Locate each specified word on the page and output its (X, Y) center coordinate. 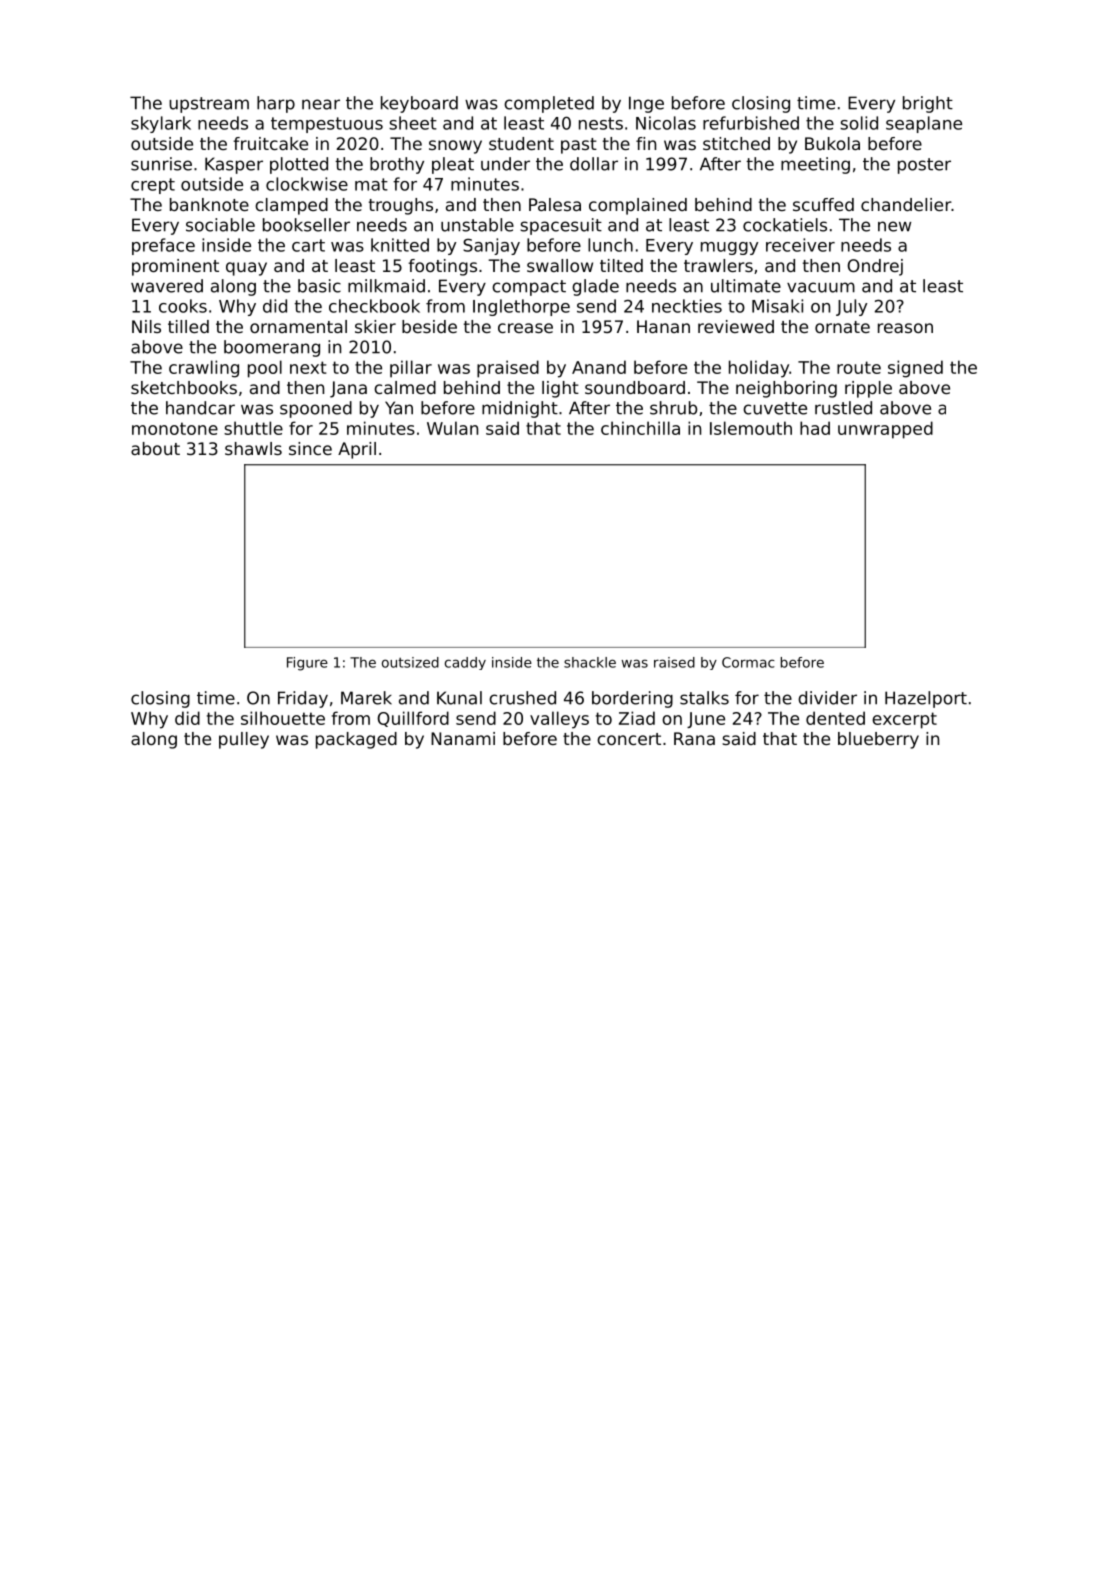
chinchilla (640, 428)
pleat (453, 165)
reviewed (736, 326)
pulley (244, 740)
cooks (183, 306)
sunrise (161, 164)
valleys (559, 720)
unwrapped (885, 430)
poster (924, 166)
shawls (253, 448)
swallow (560, 265)
